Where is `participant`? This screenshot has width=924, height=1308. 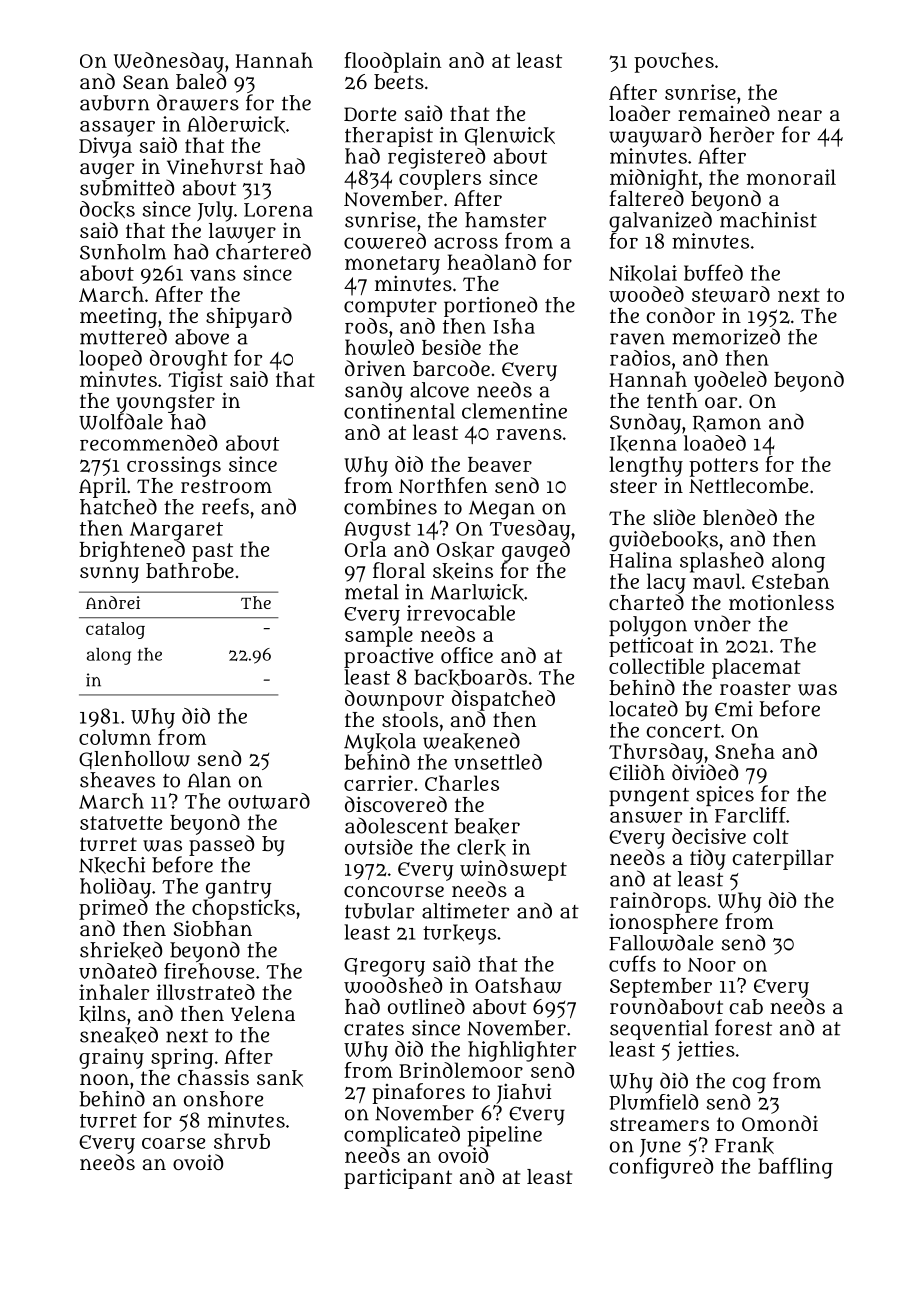
participant is located at coordinates (398, 1178).
